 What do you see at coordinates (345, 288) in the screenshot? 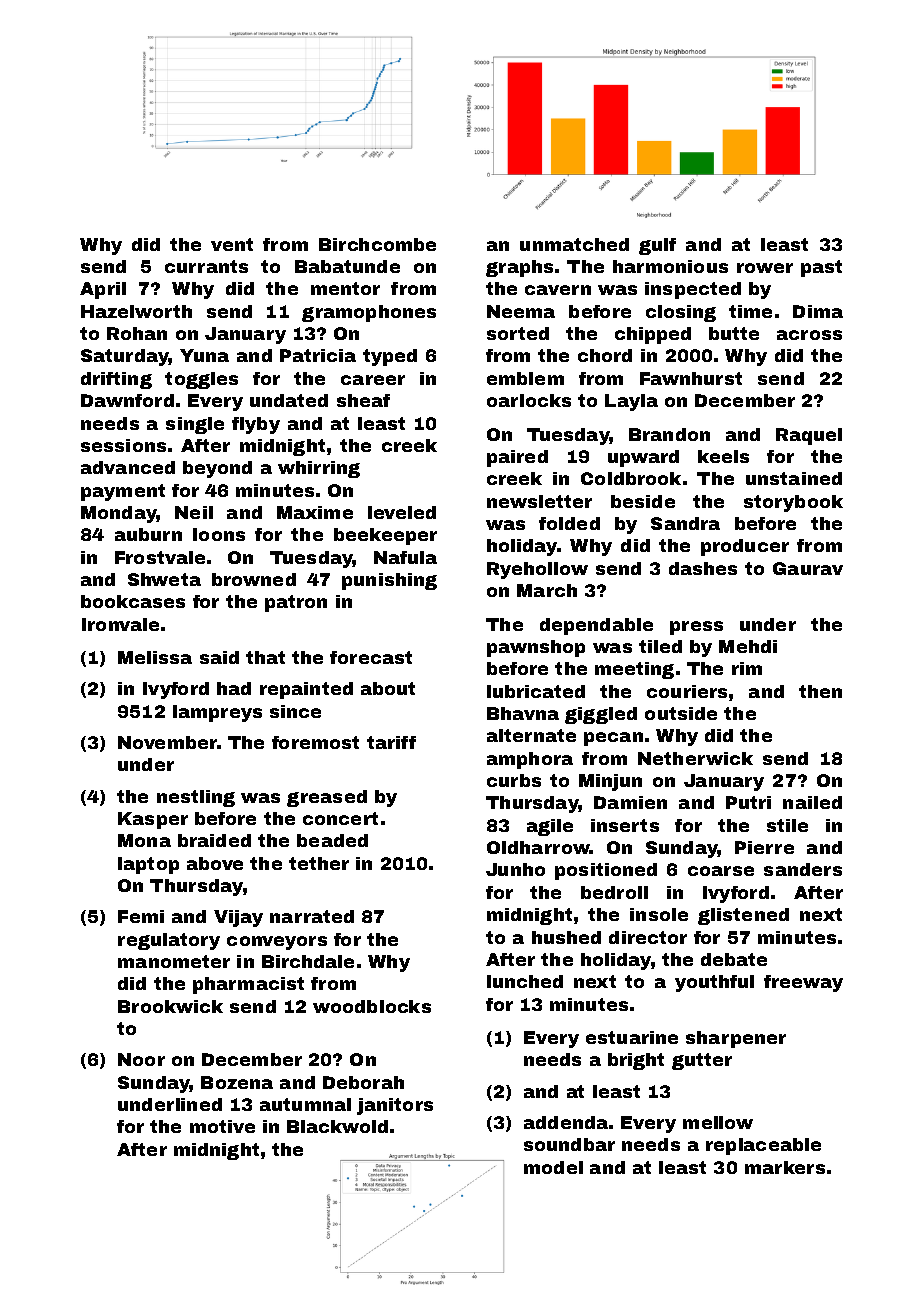
I see `mentor` at bounding box center [345, 288].
